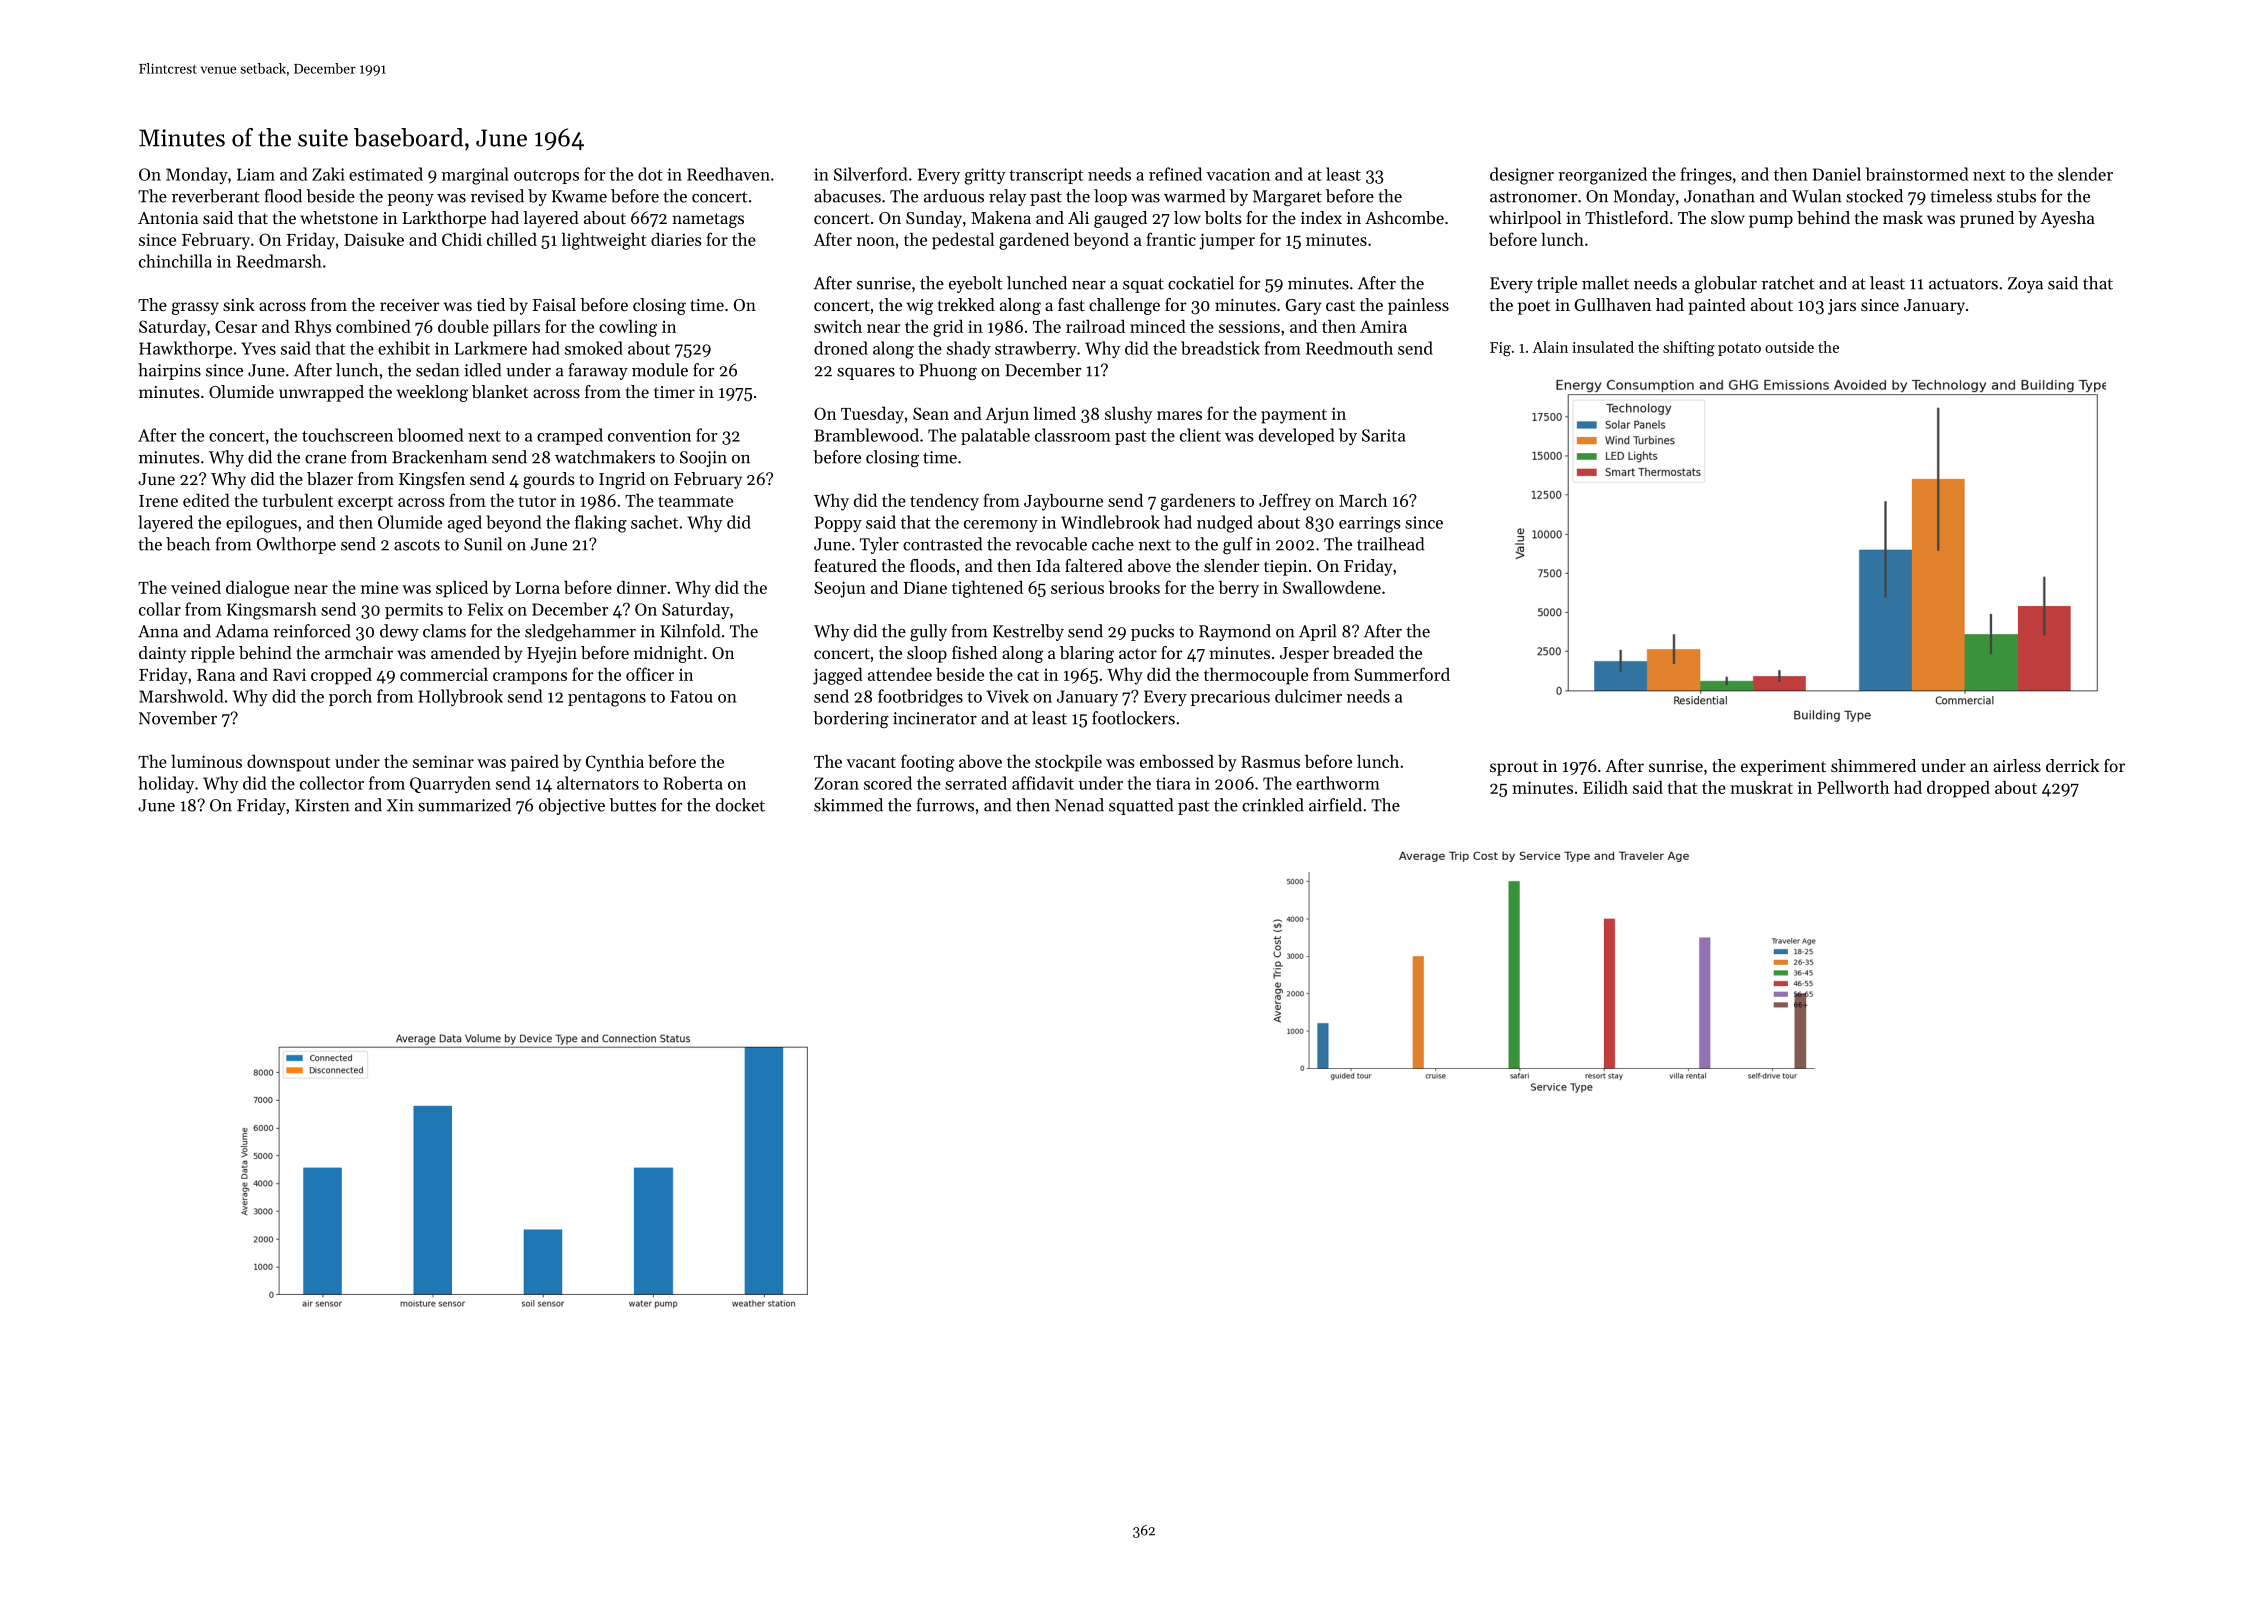 This image has height=1602, width=2265. What do you see at coordinates (1249, 326) in the image?
I see `sessions` at bounding box center [1249, 326].
